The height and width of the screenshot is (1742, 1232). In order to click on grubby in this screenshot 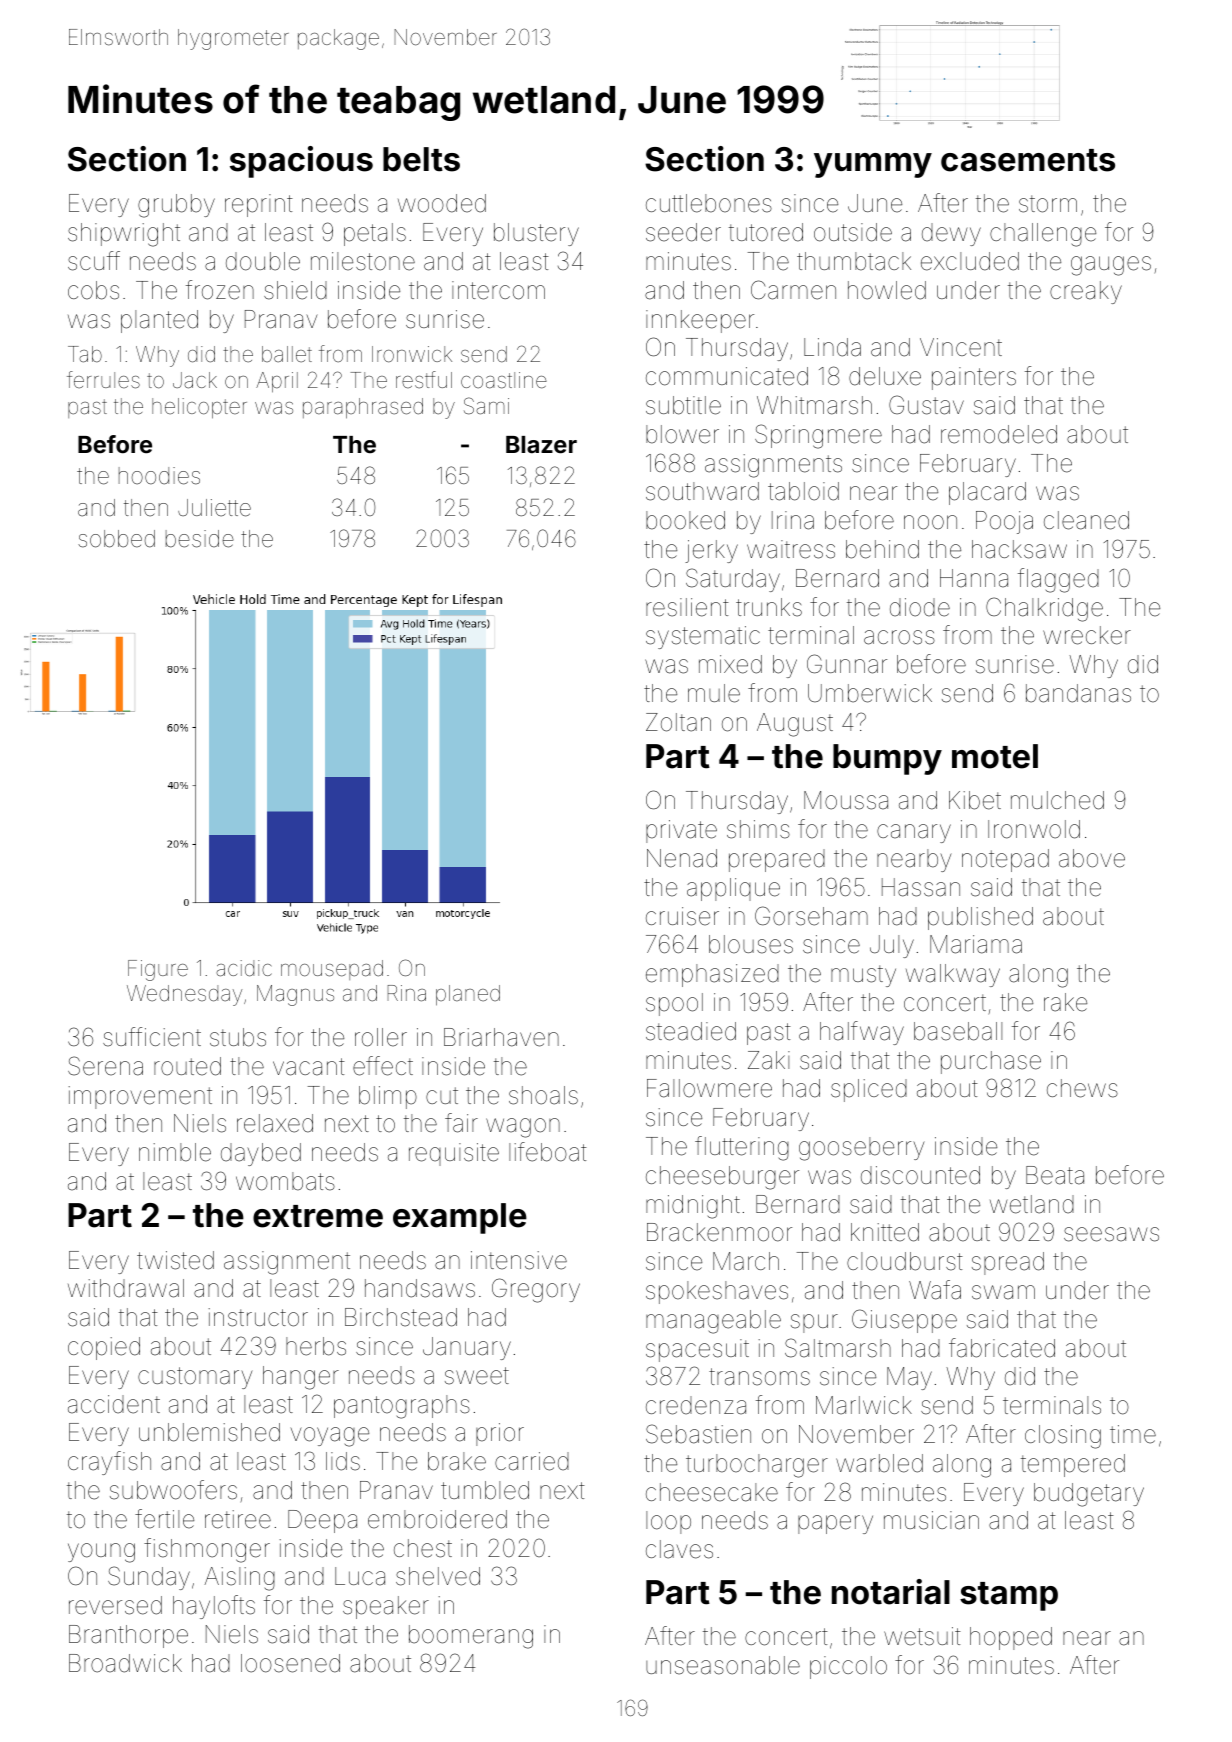, I will do `click(176, 206)`.
